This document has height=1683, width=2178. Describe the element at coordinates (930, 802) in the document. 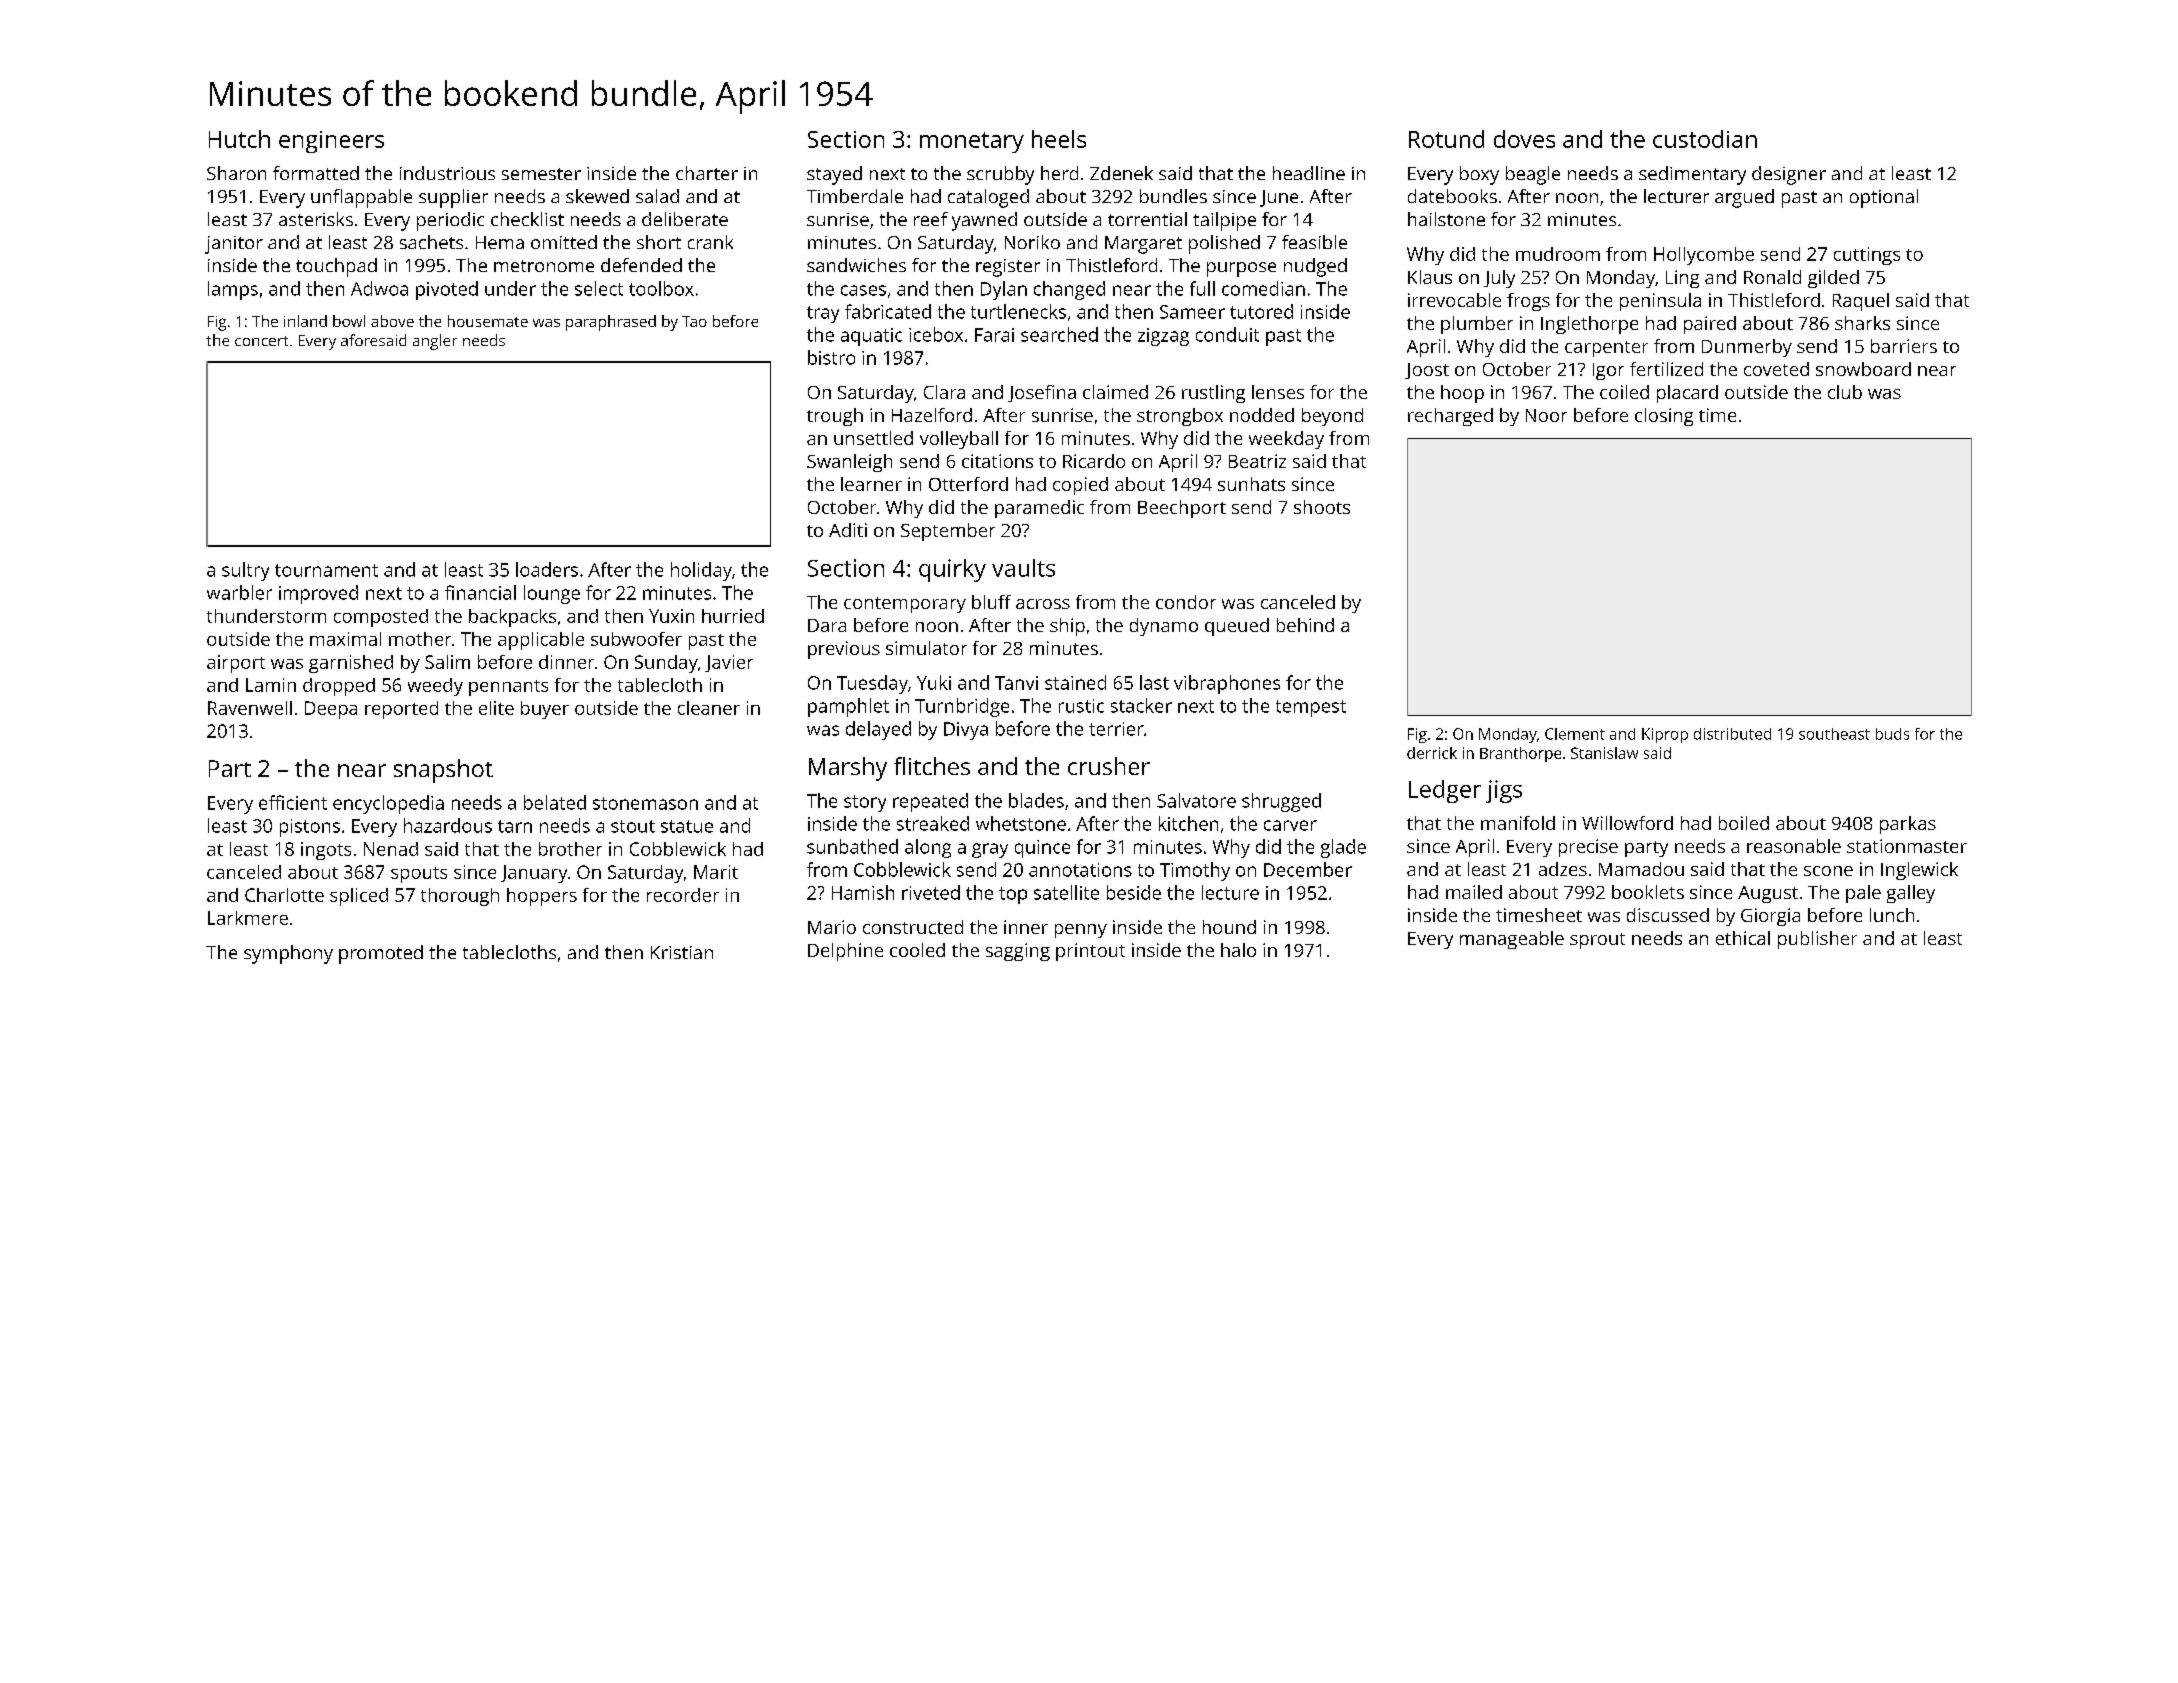

I see `repeated` at that location.
